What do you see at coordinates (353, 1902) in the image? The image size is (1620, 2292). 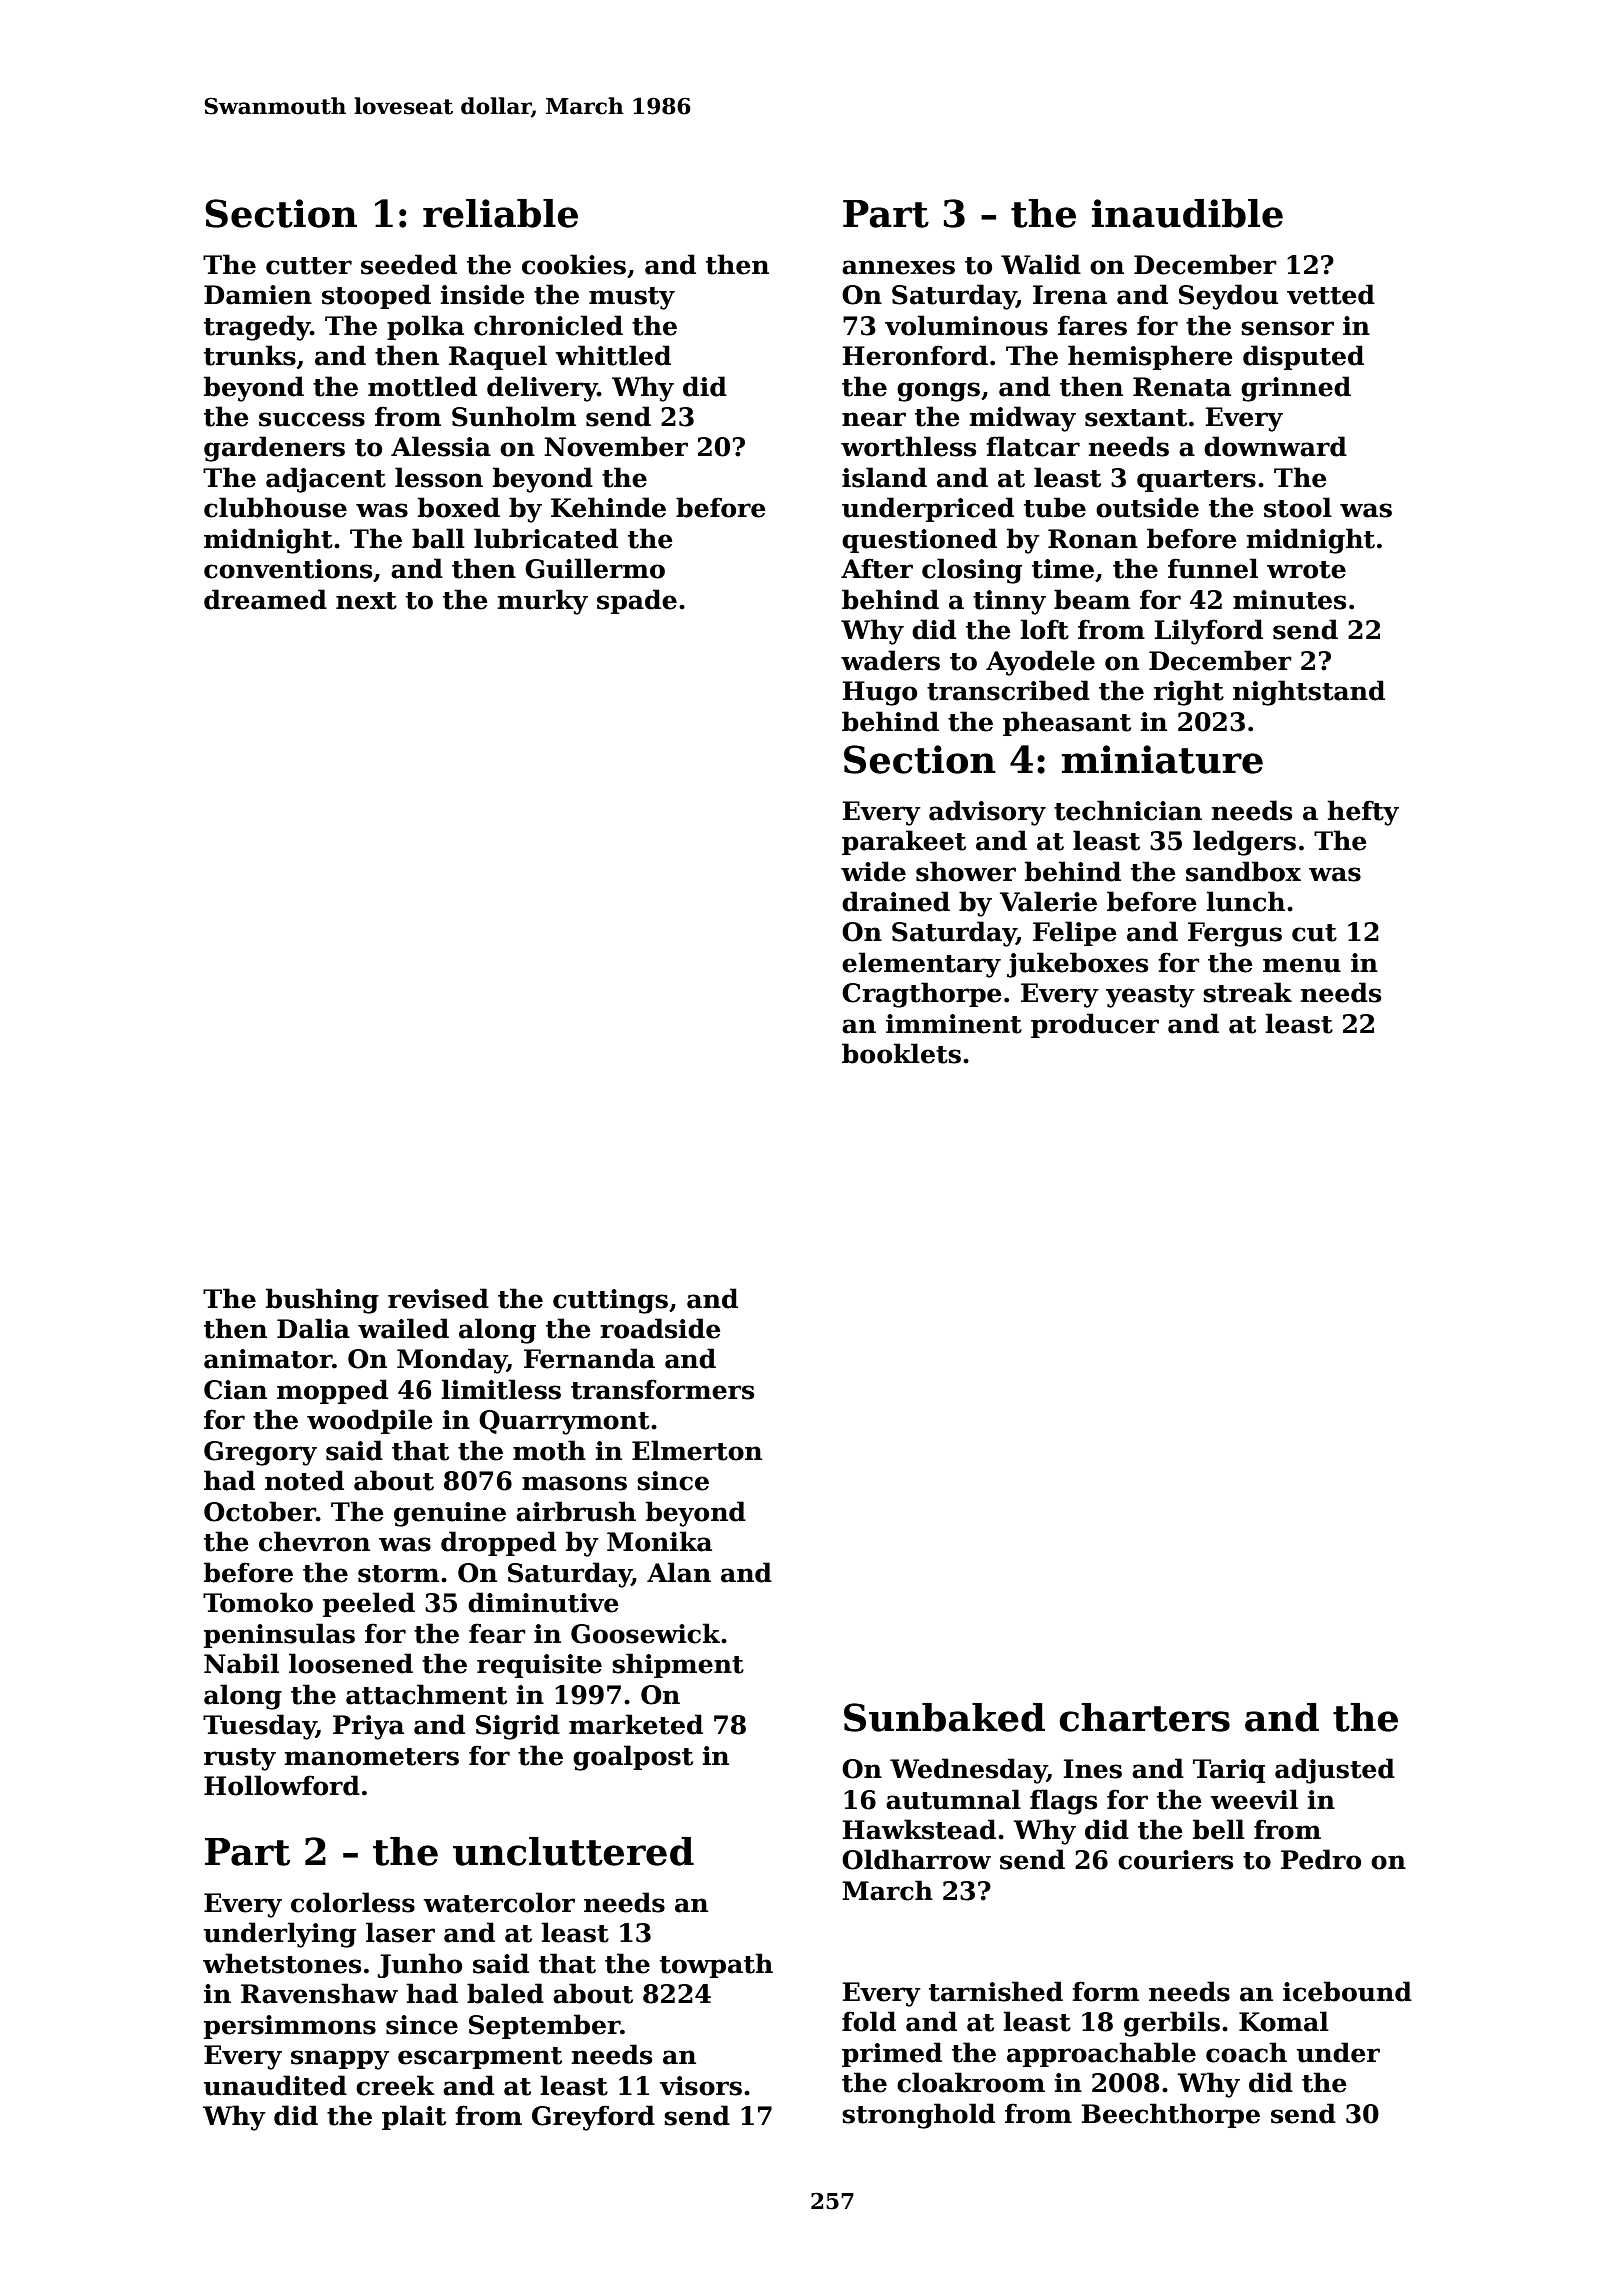 I see `colorless` at bounding box center [353, 1902].
